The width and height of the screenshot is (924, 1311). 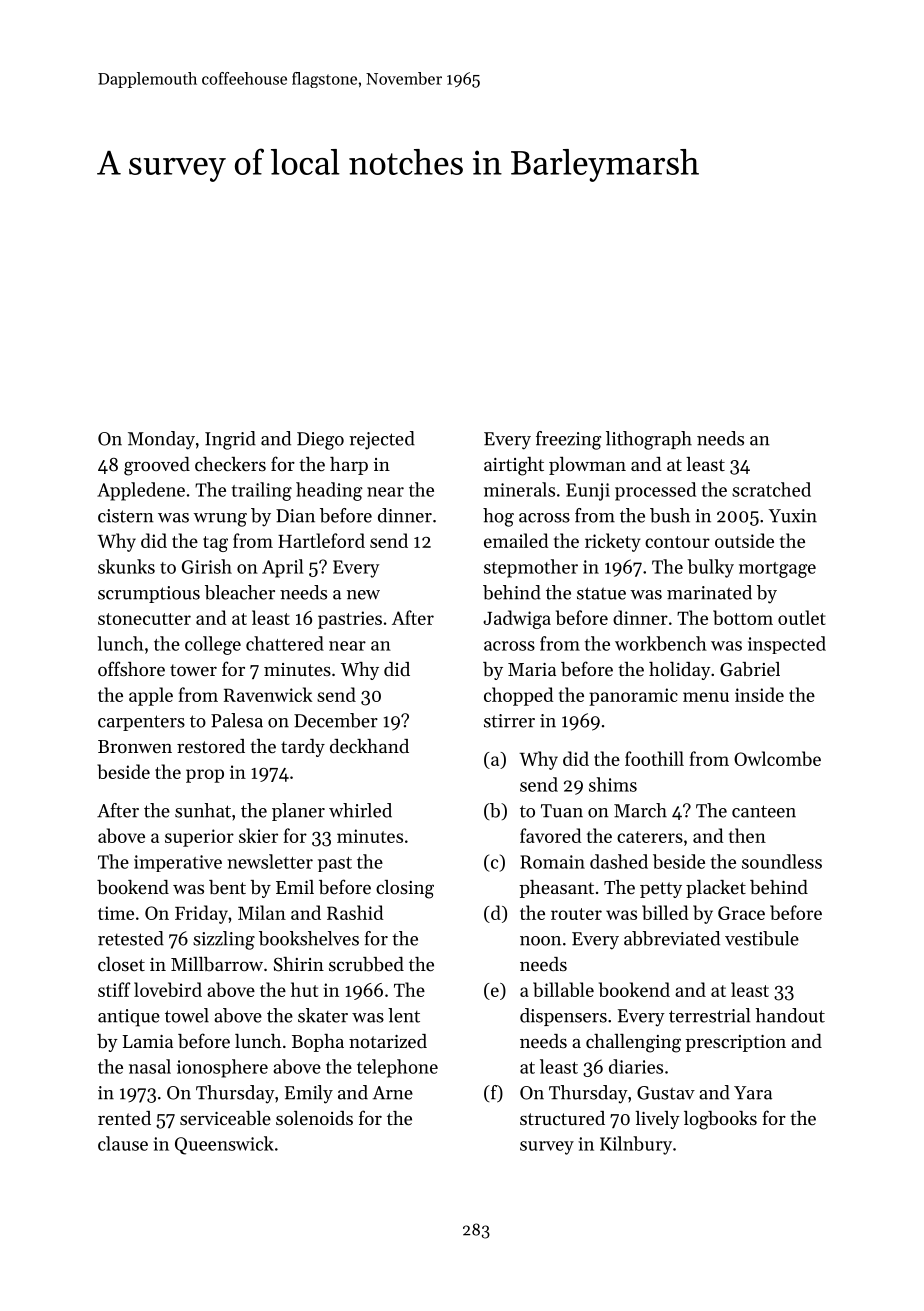 What do you see at coordinates (230, 440) in the screenshot?
I see `Ingrid` at bounding box center [230, 440].
